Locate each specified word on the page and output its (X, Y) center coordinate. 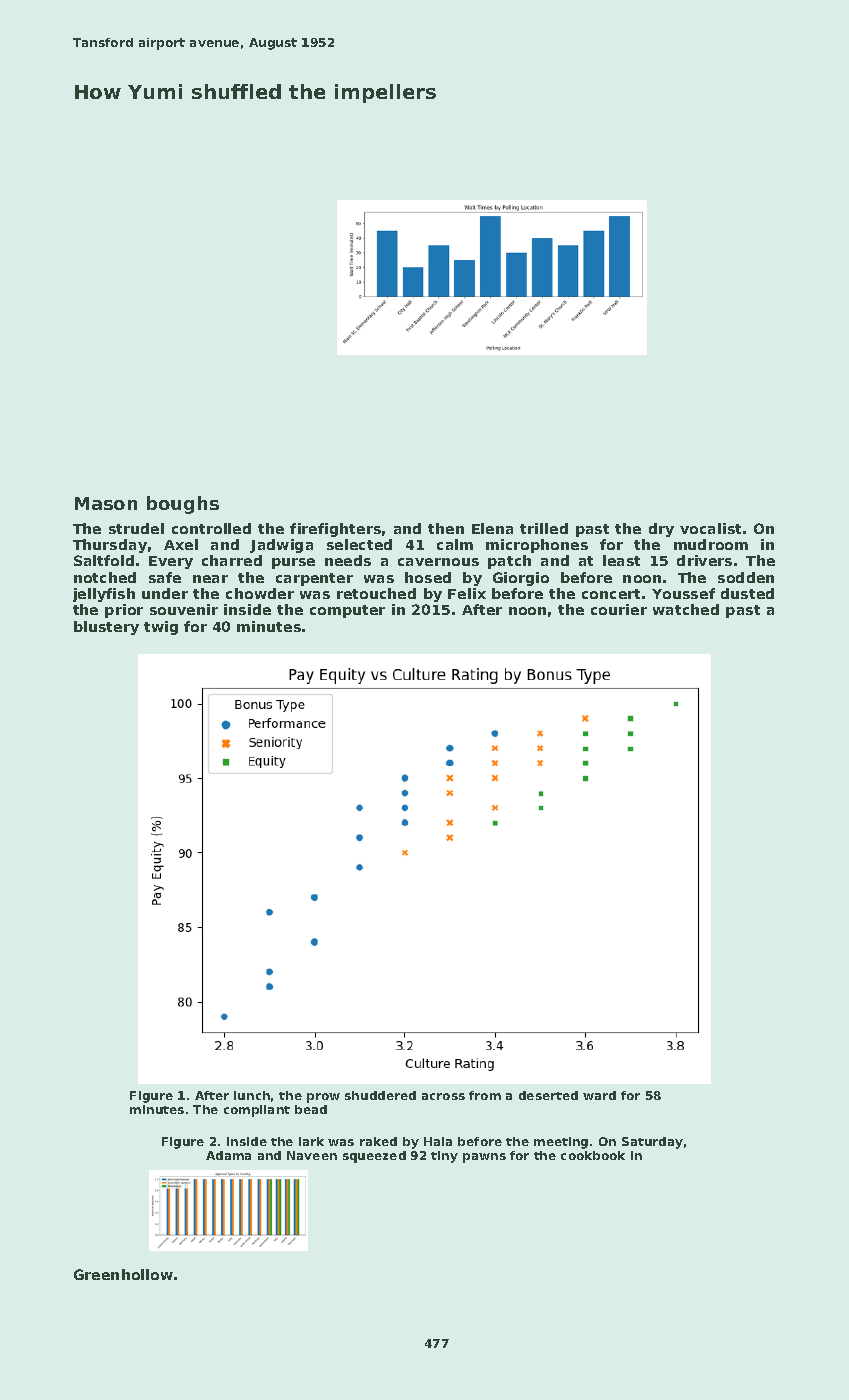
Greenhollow (123, 1274)
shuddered (380, 1095)
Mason (106, 503)
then (446, 528)
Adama (228, 1155)
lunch (252, 1095)
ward (599, 1095)
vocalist (710, 528)
